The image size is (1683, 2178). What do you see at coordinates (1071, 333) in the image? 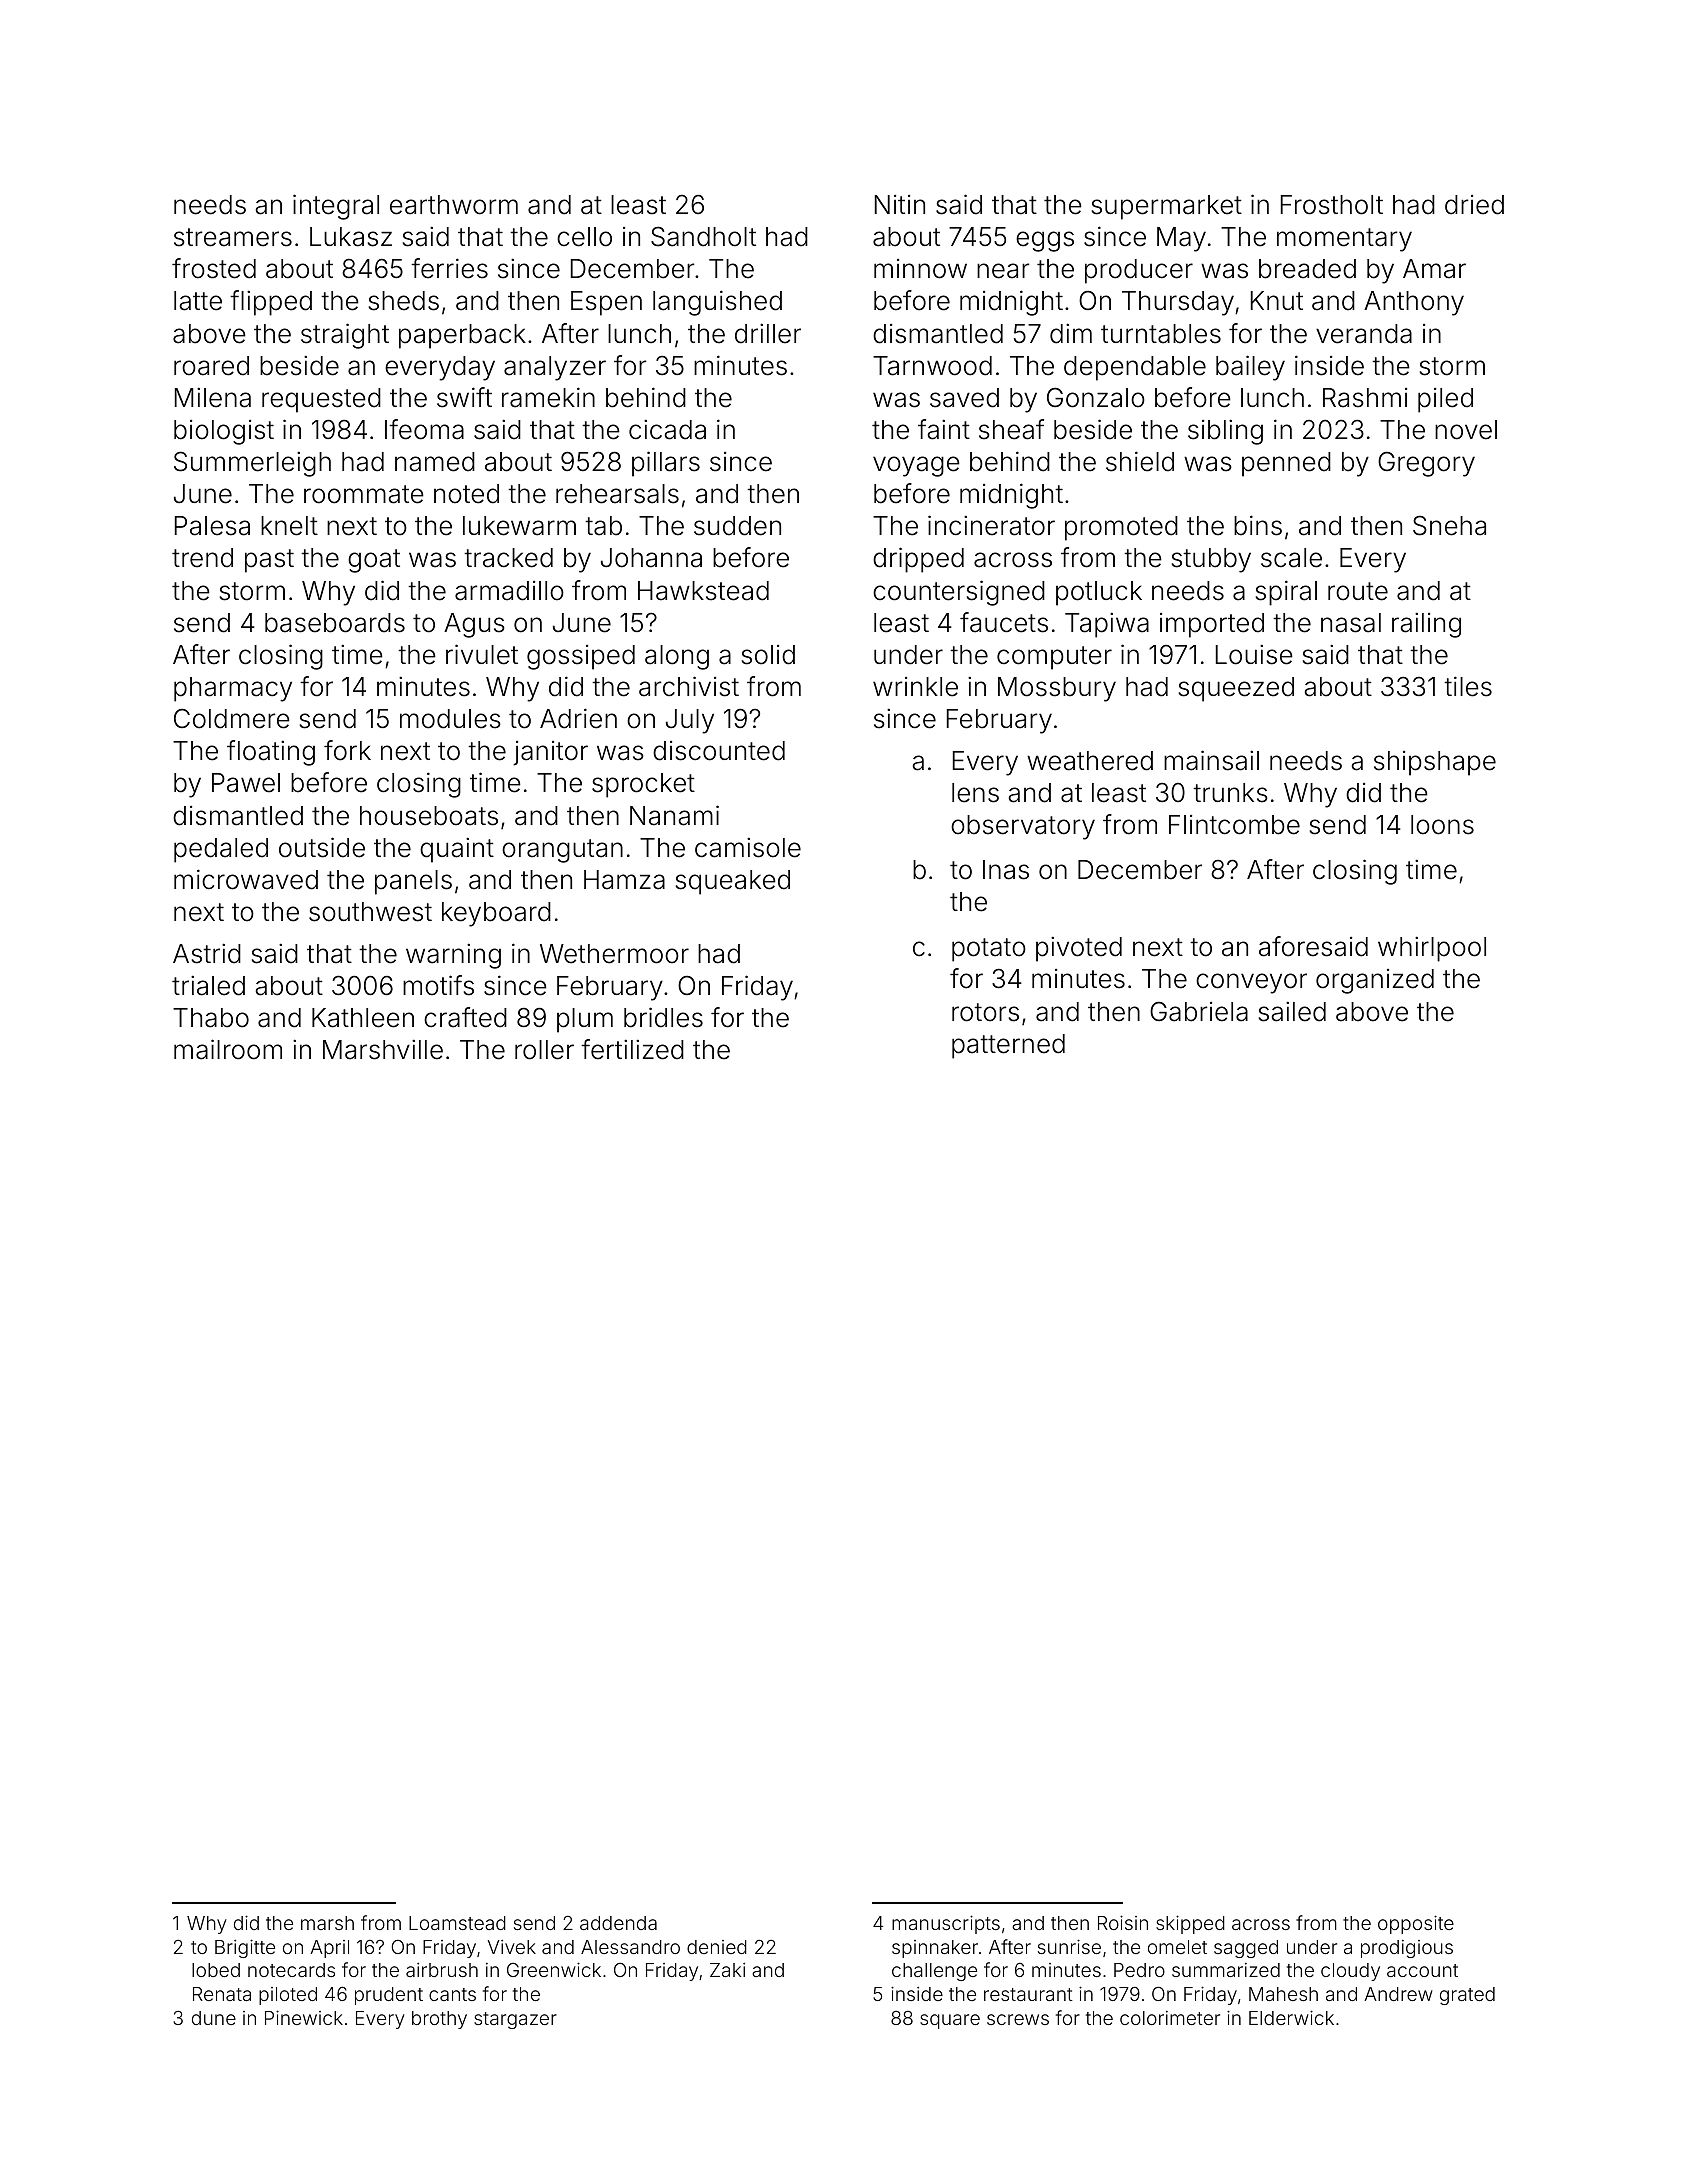
I see `dim` at bounding box center [1071, 333].
